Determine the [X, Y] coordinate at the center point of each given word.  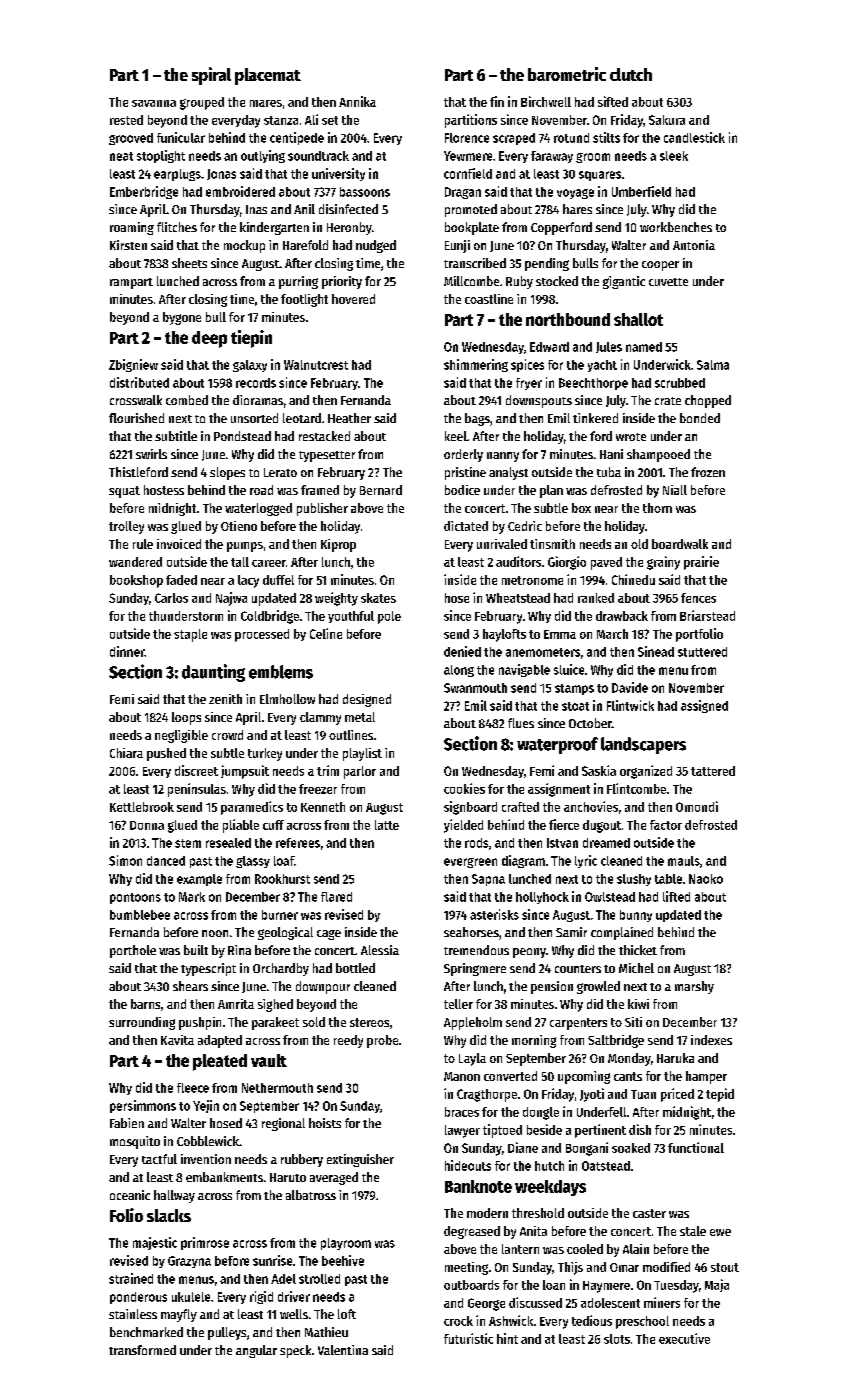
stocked [557, 281]
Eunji [457, 246]
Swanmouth [475, 688]
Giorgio [567, 563]
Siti [633, 1022]
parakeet [275, 1023]
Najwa [231, 599]
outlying [263, 156]
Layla [472, 1059]
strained [131, 1278]
